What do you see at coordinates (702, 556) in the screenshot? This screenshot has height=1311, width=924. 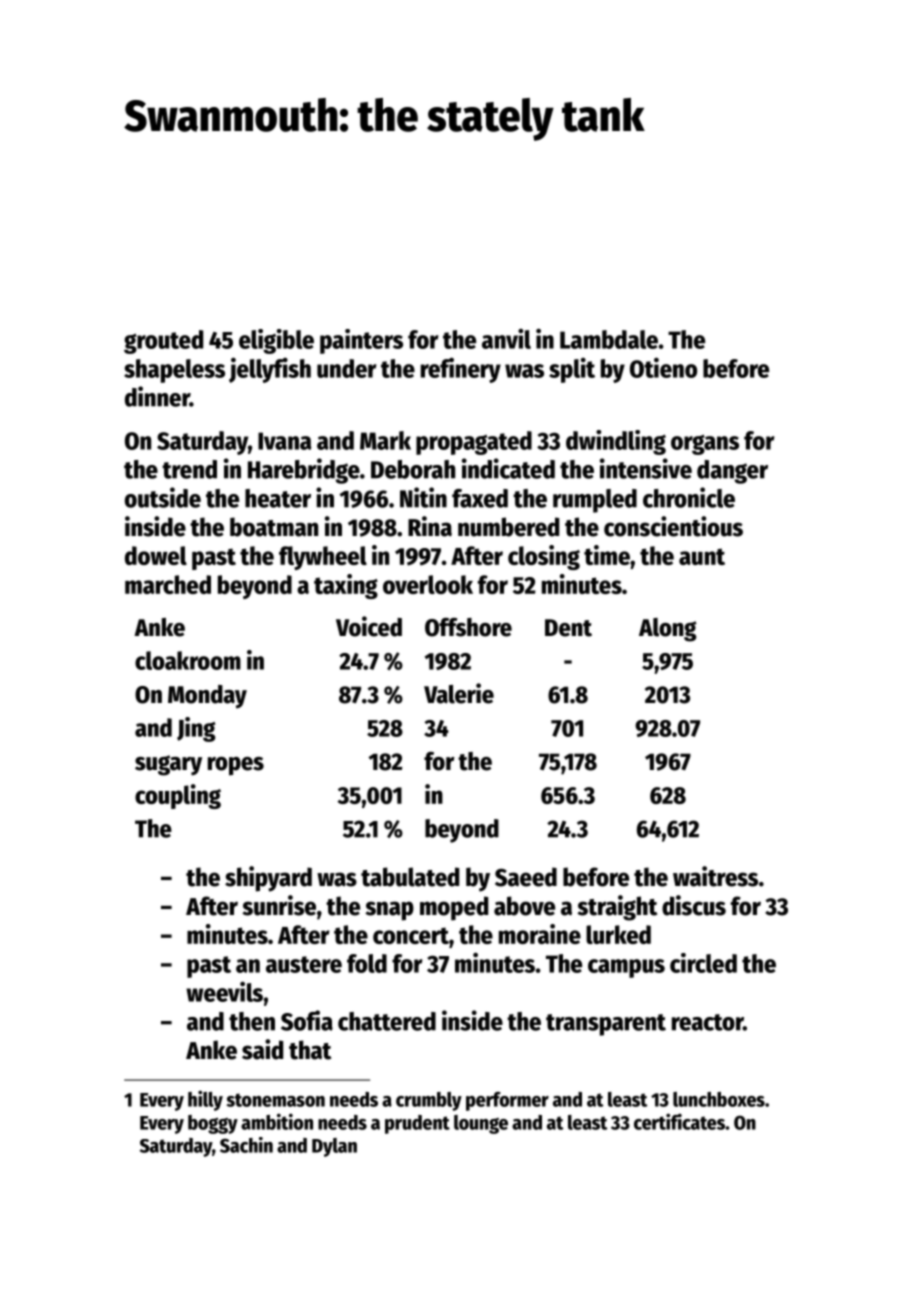 I see `aunt` at bounding box center [702, 556].
